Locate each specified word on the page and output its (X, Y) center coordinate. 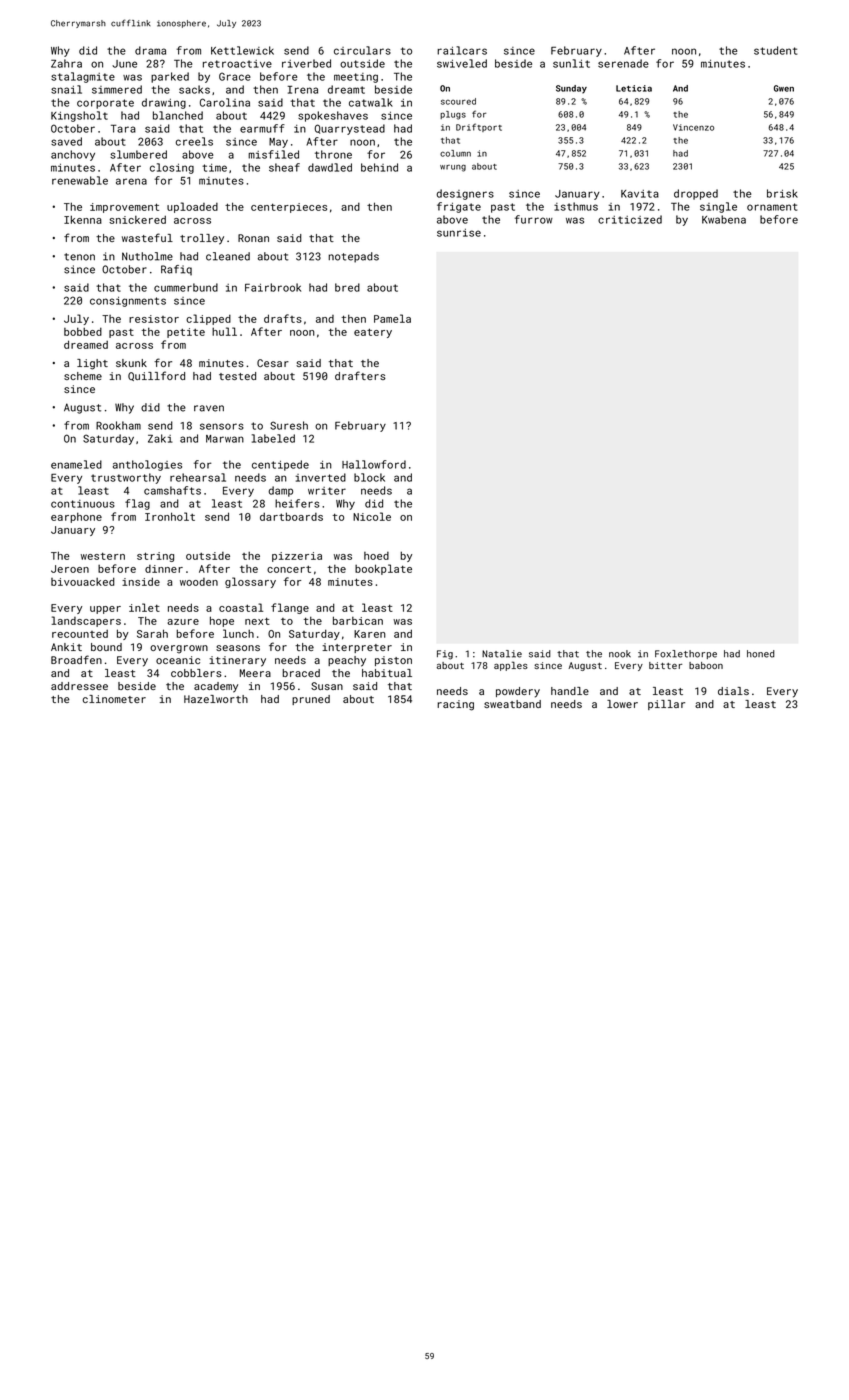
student (775, 50)
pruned (311, 700)
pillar (666, 705)
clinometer (114, 699)
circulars (362, 50)
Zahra (66, 63)
